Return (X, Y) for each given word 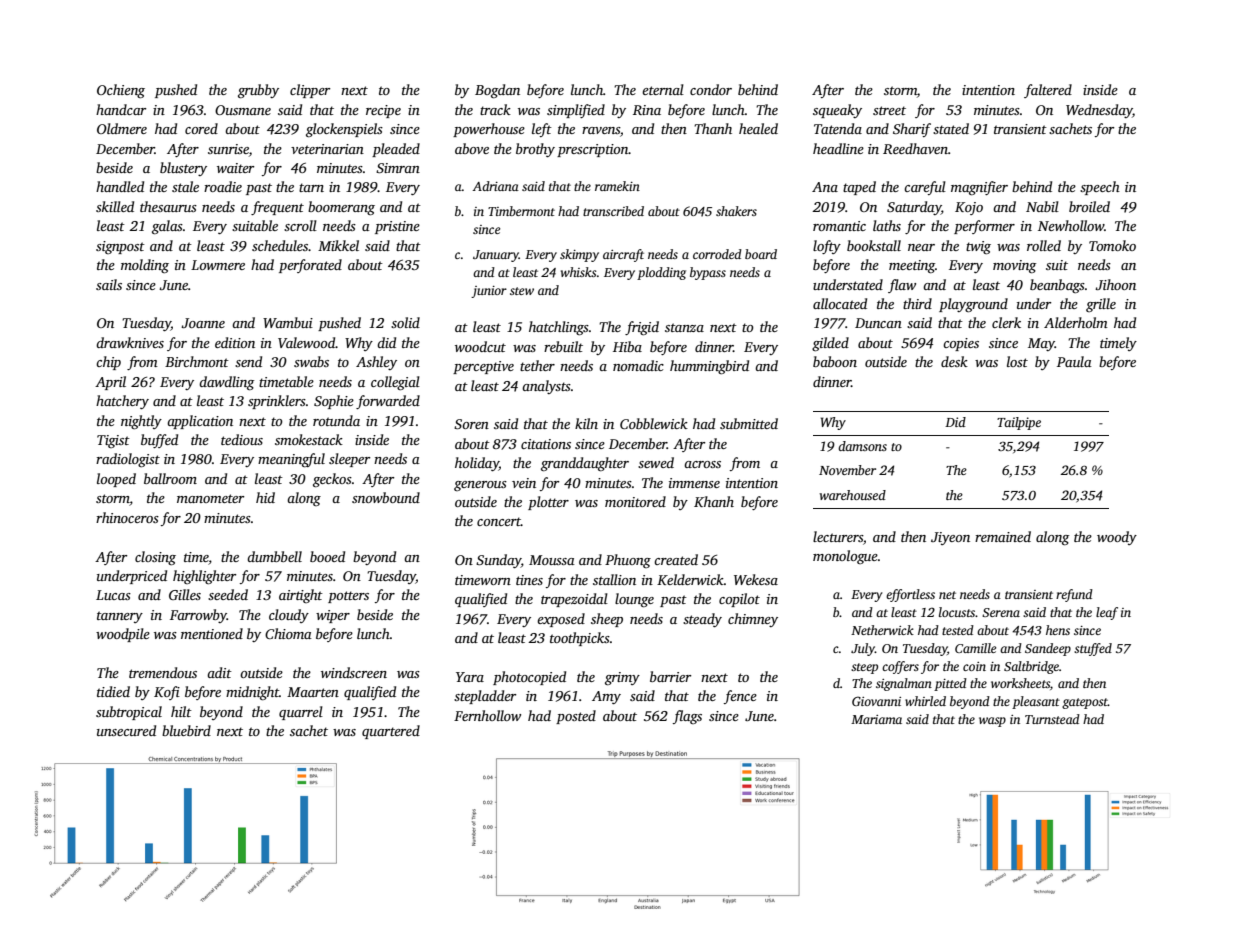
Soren (471, 424)
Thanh (713, 128)
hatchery (122, 402)
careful (925, 188)
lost (1017, 361)
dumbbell (274, 556)
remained (1003, 536)
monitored (635, 501)
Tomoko (1112, 245)
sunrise (228, 149)
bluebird (186, 730)
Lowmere (218, 265)
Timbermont (521, 211)
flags (687, 717)
